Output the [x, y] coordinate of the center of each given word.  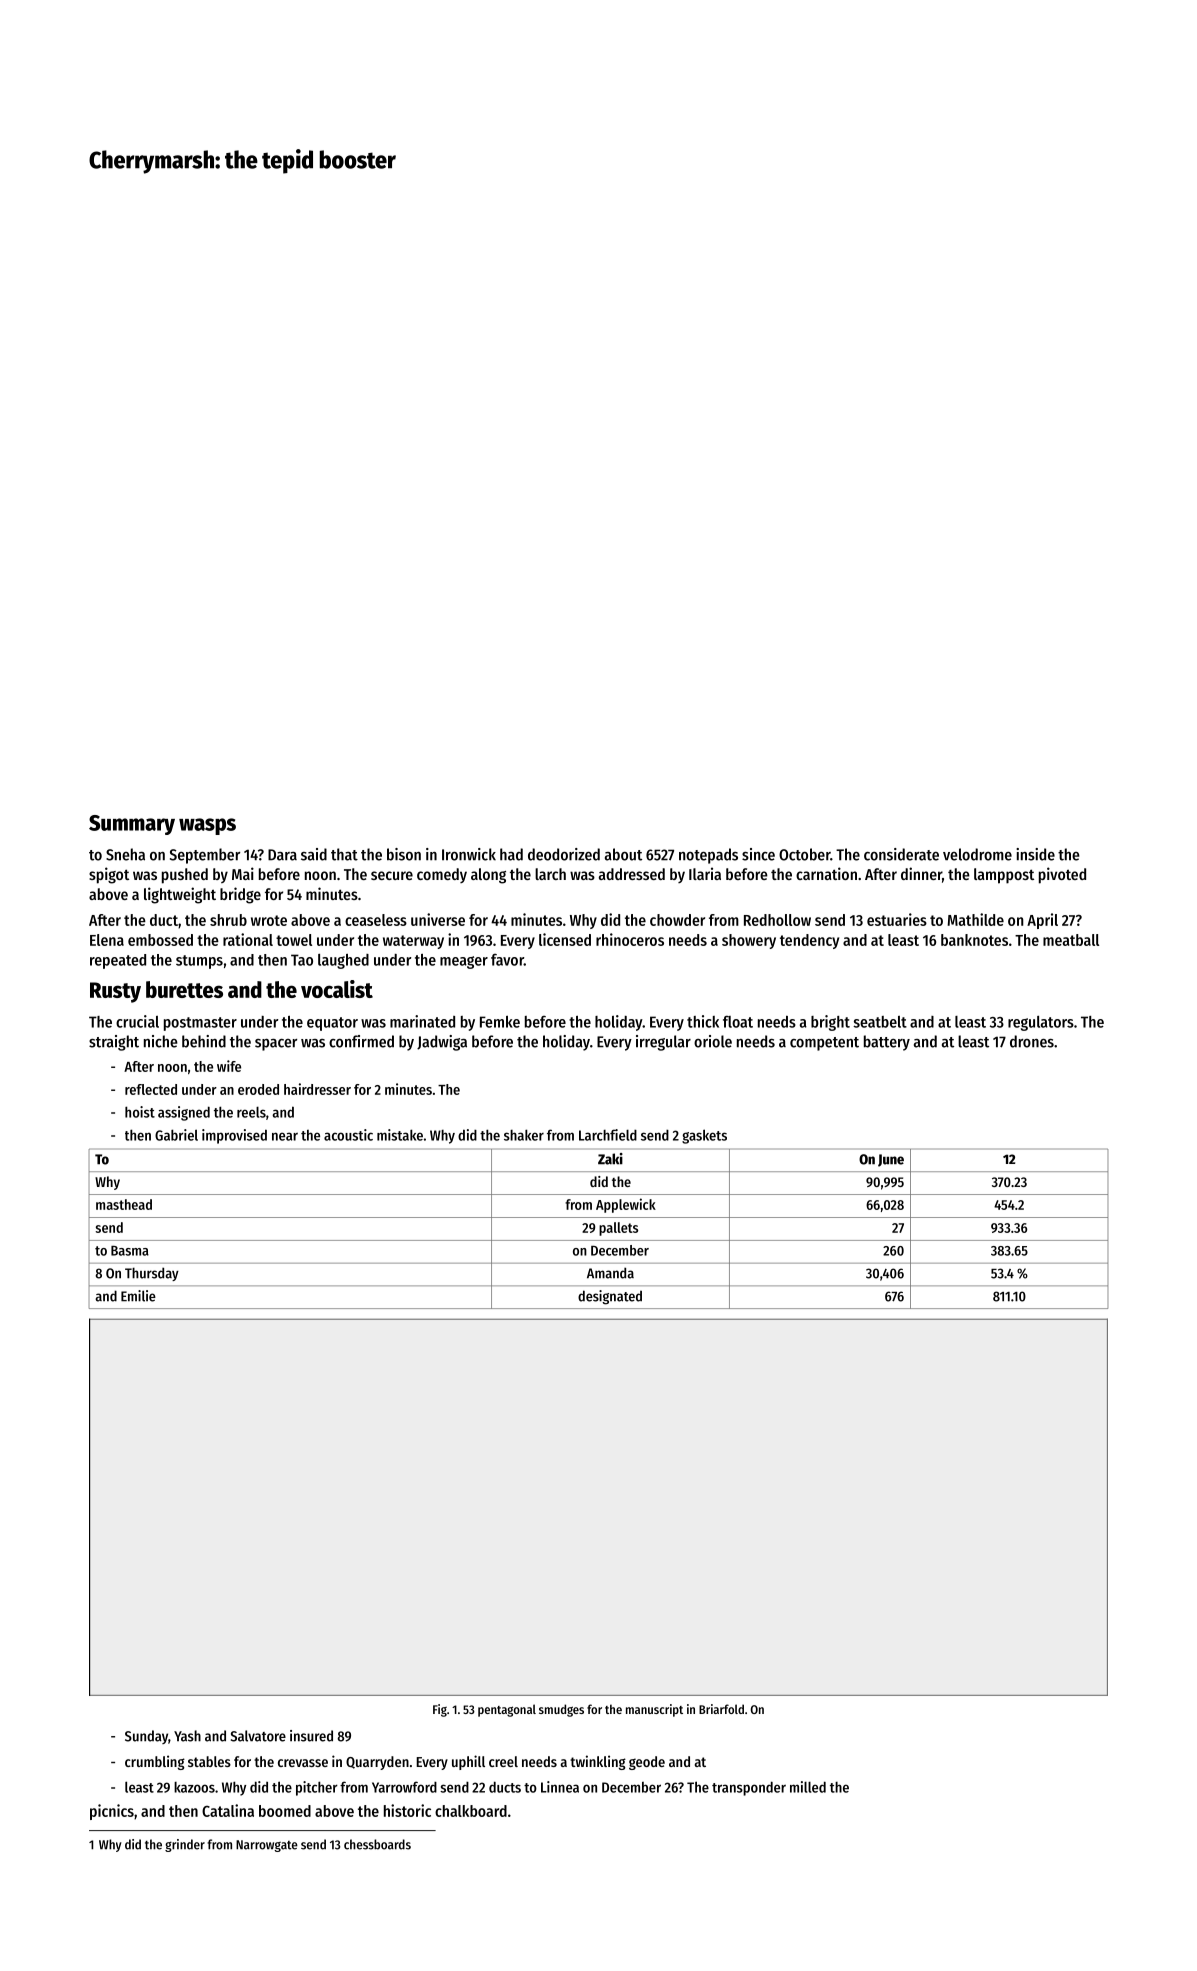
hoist [140, 1112]
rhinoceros [630, 939]
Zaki [610, 1159]
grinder [185, 1845]
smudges [561, 1710]
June [891, 1160]
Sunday [146, 1737]
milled [808, 1787]
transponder [749, 1788]
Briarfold [721, 1709]
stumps [199, 962]
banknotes [974, 940]
